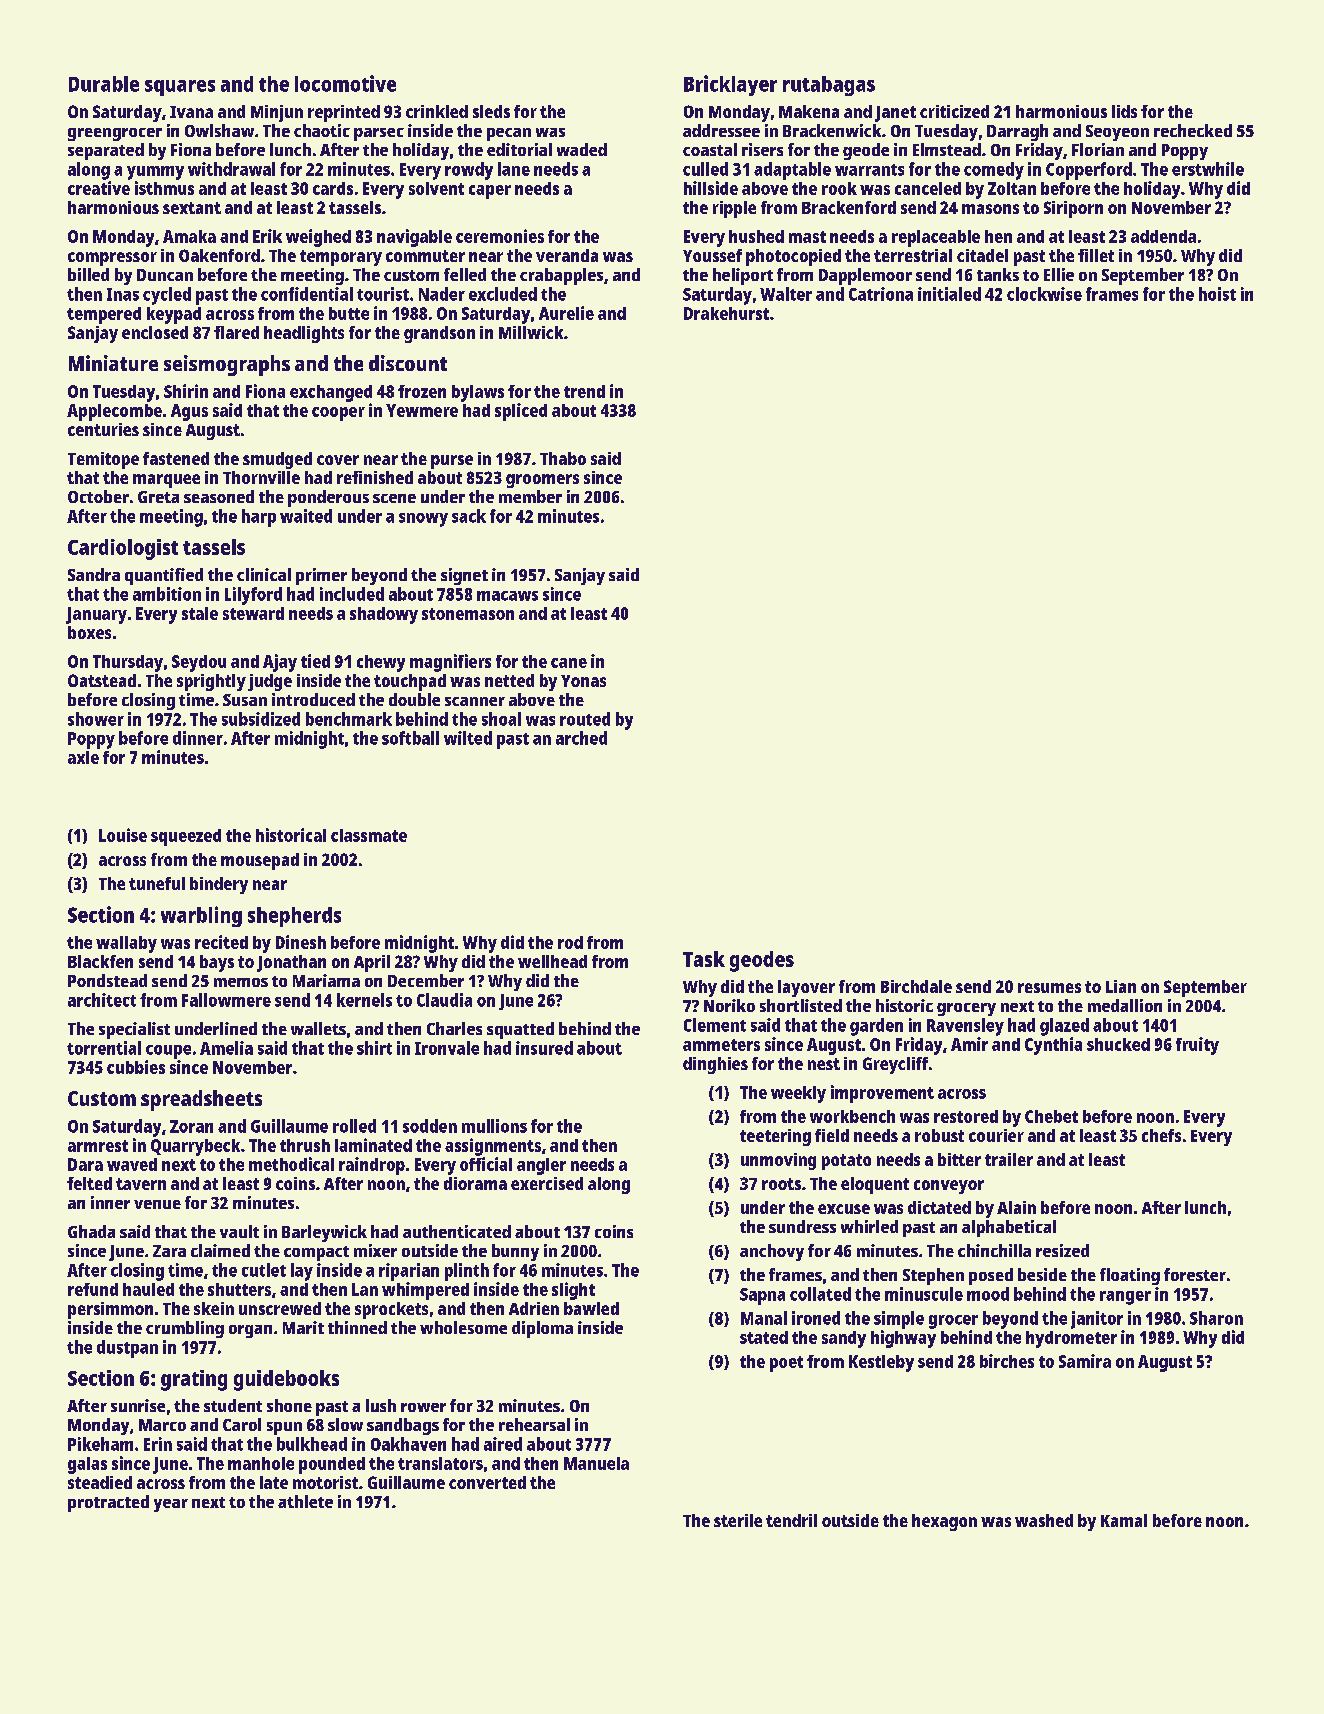 The height and width of the screenshot is (1714, 1324). Describe the element at coordinates (712, 255) in the screenshot. I see `Youssef` at that location.
